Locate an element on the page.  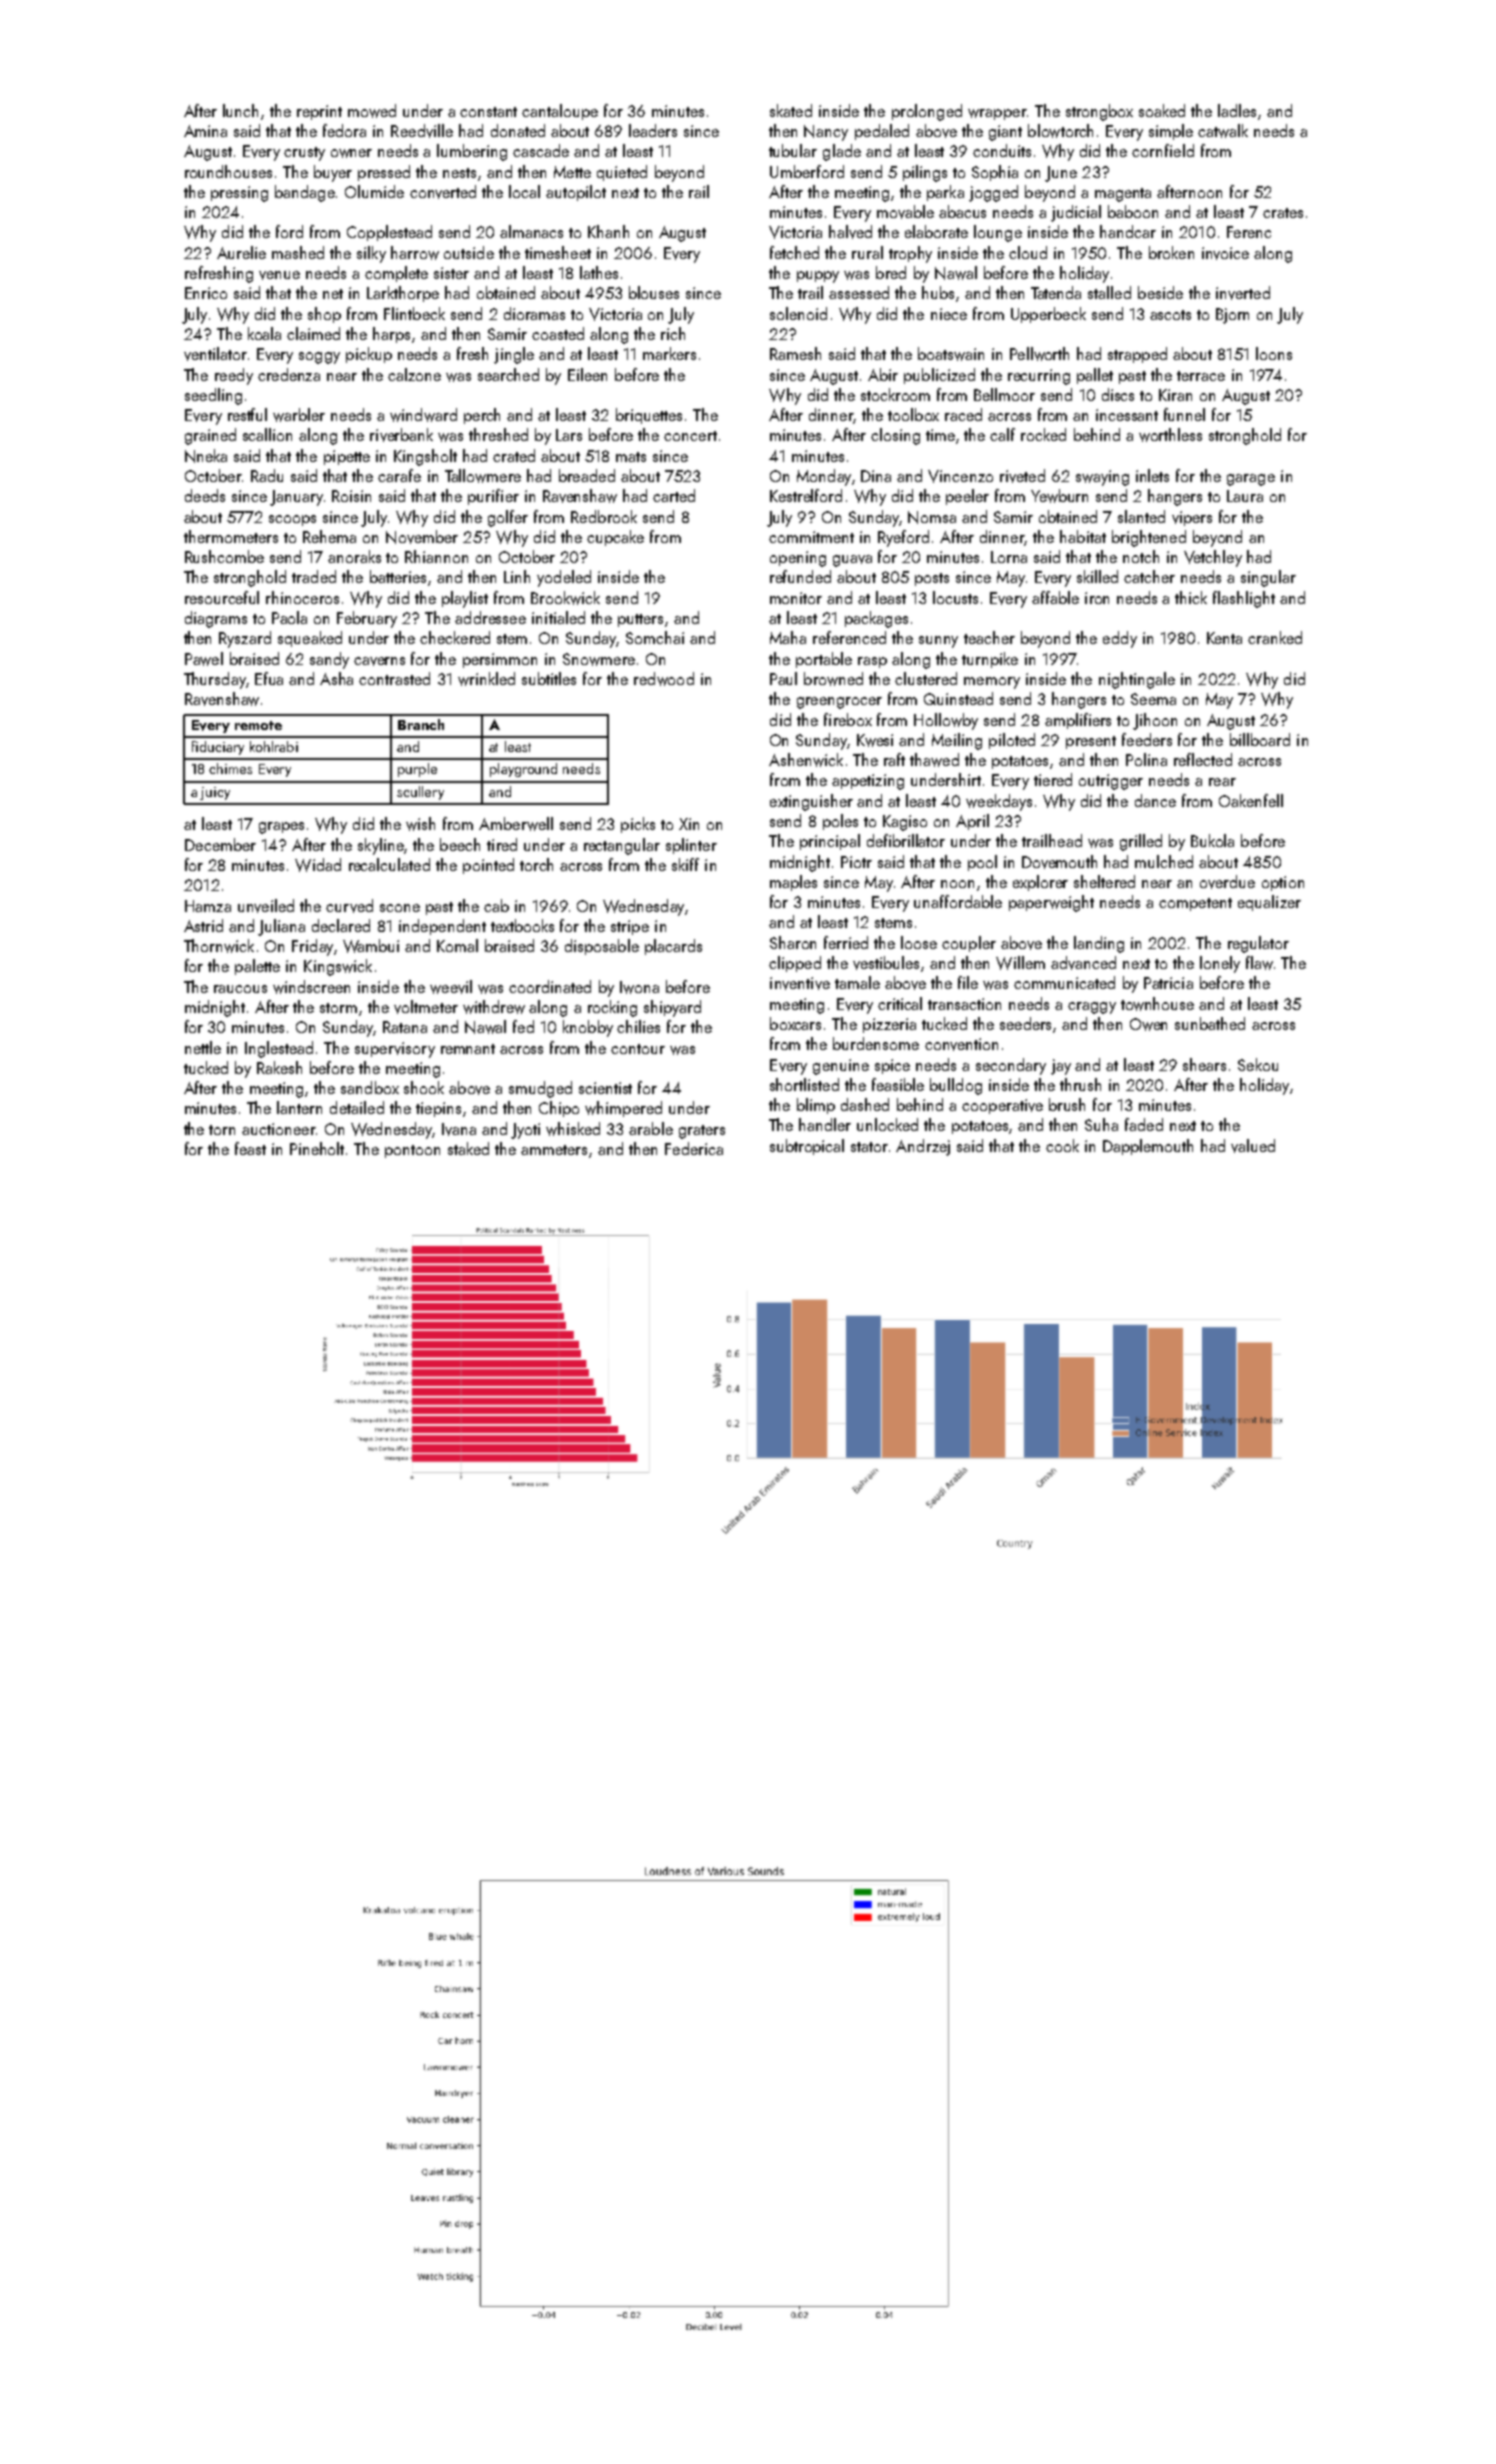
carted is located at coordinates (674, 495).
